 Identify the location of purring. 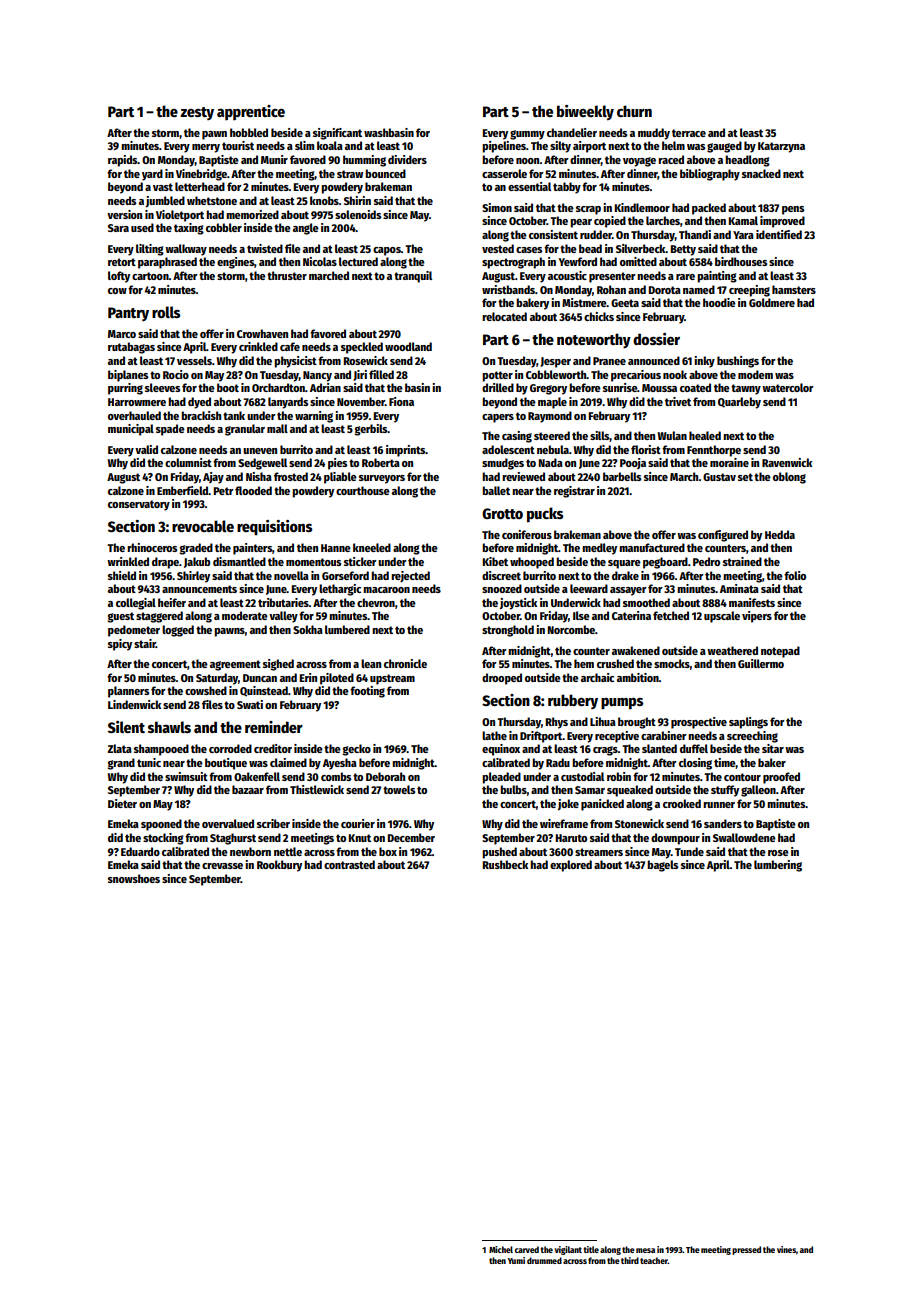
(125, 389).
